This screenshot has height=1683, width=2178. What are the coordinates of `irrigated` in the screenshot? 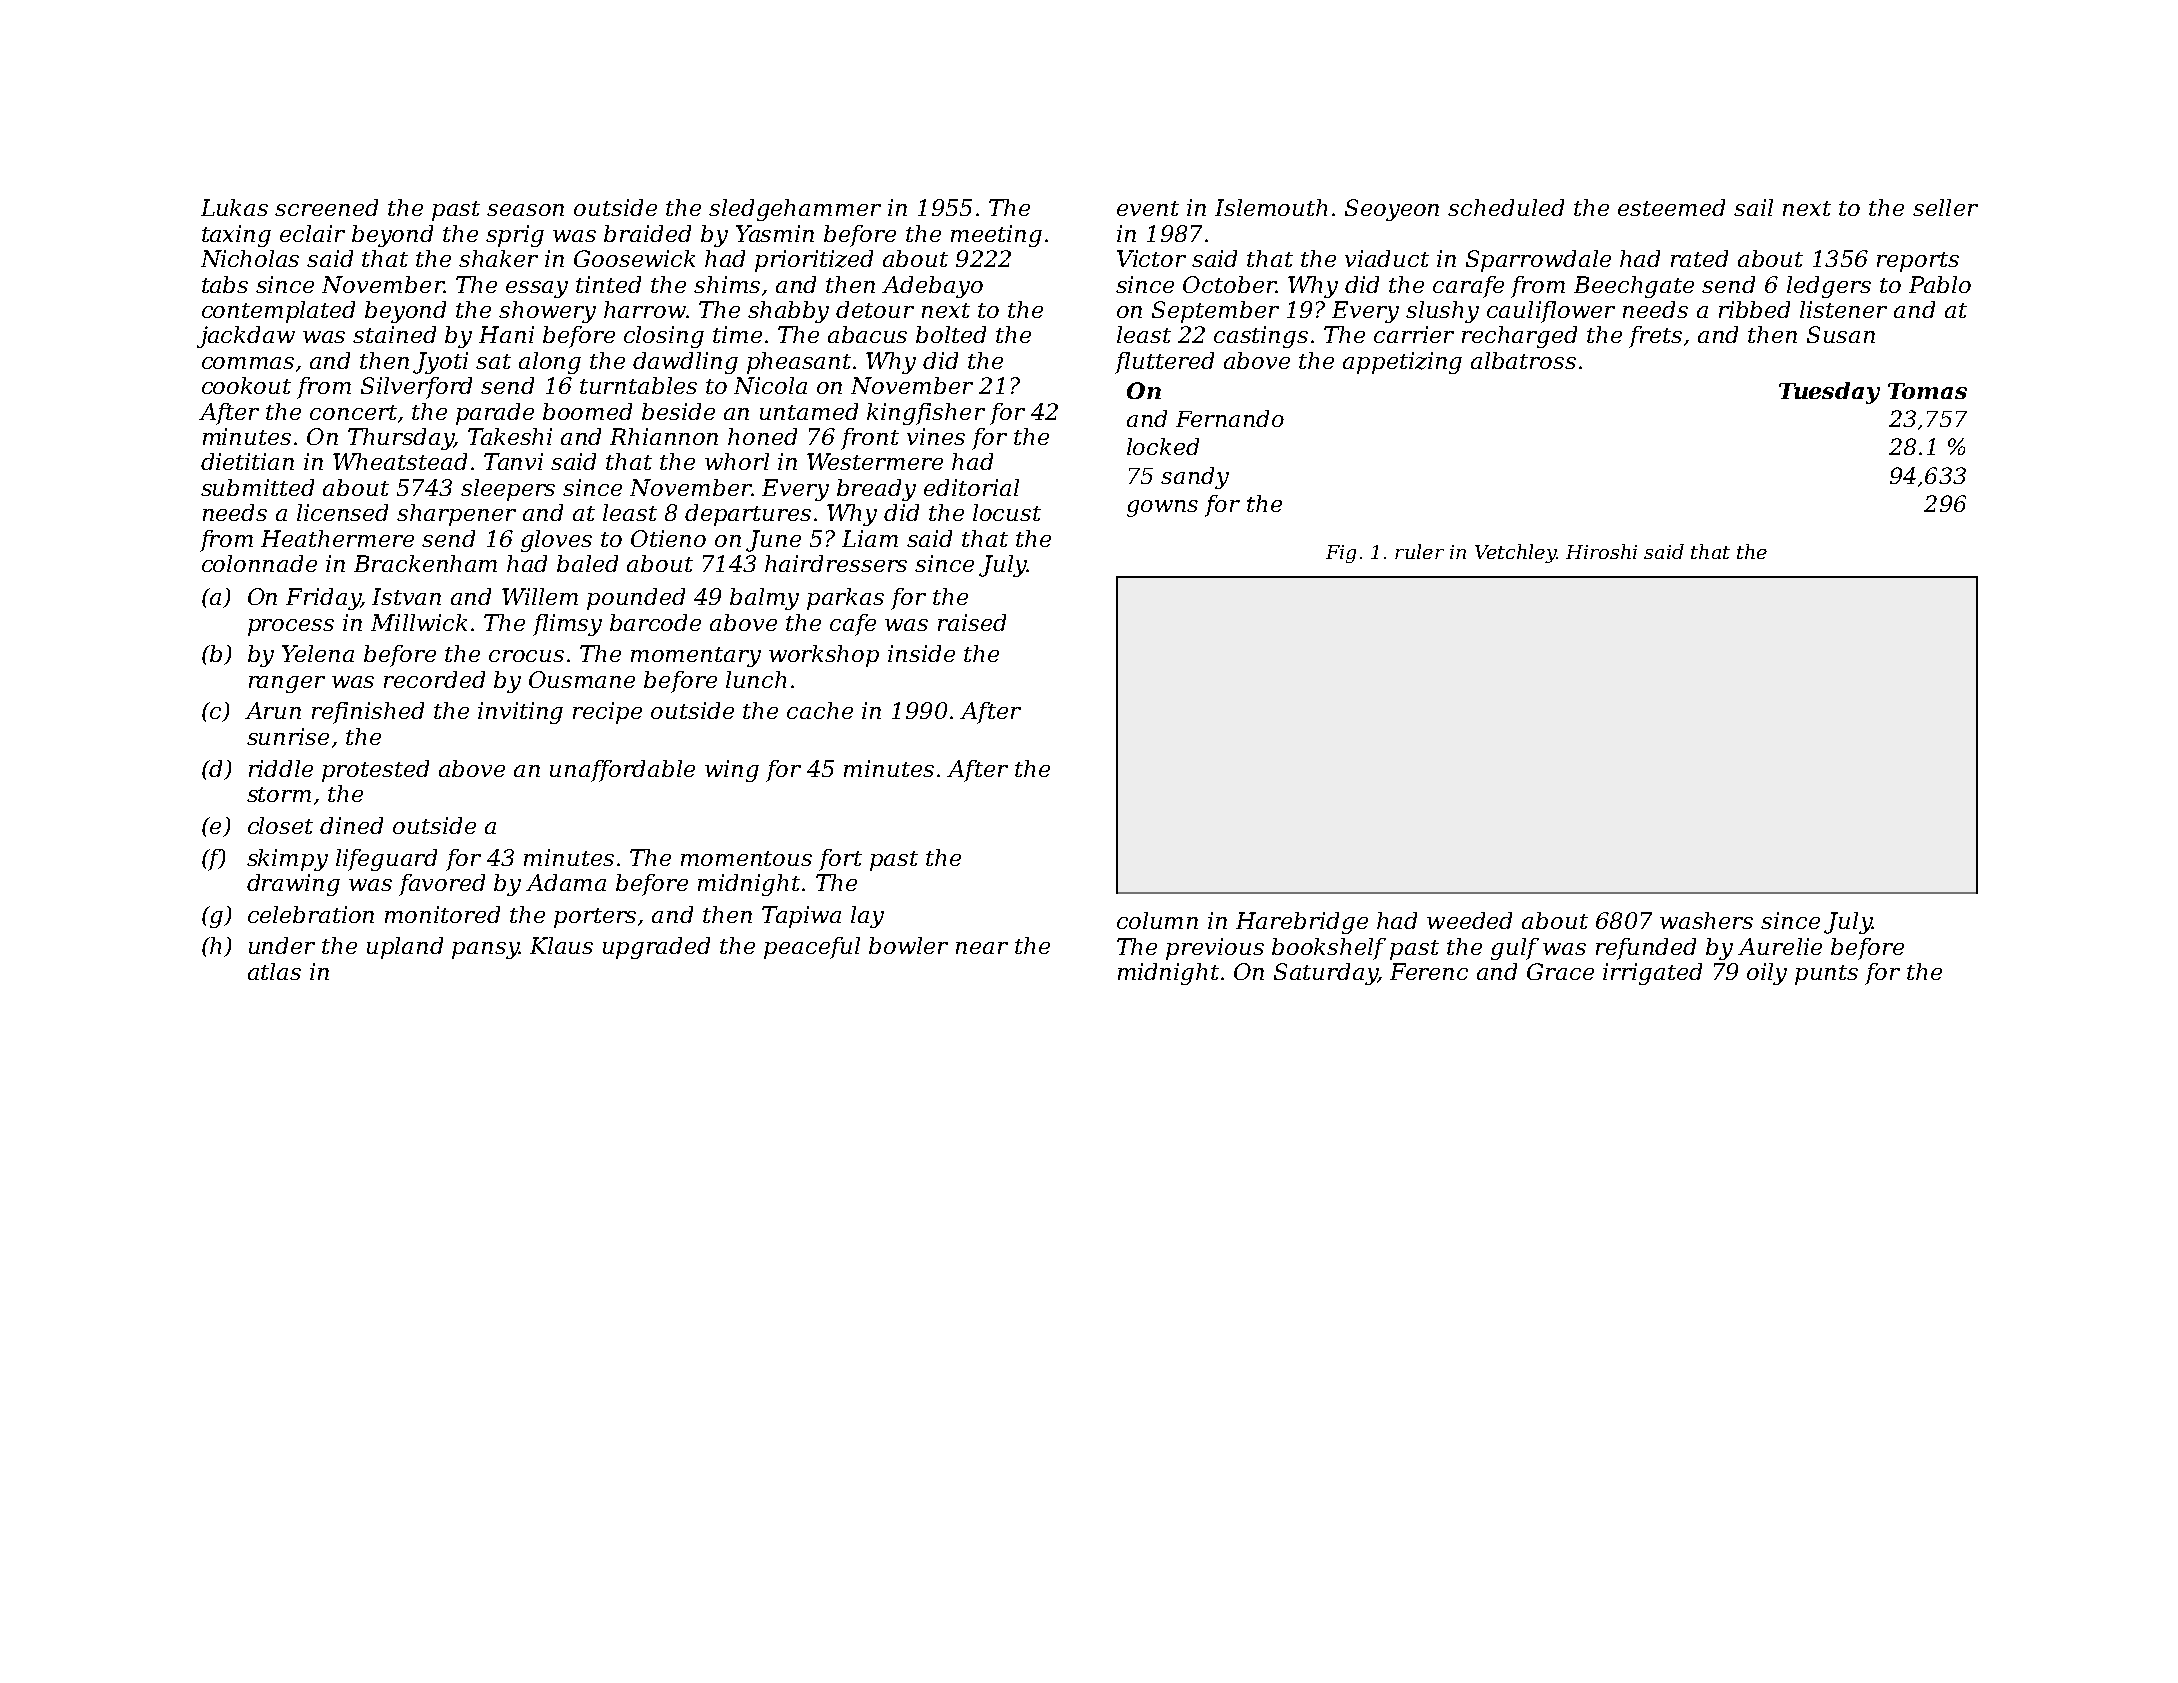 It's located at (1652, 974).
